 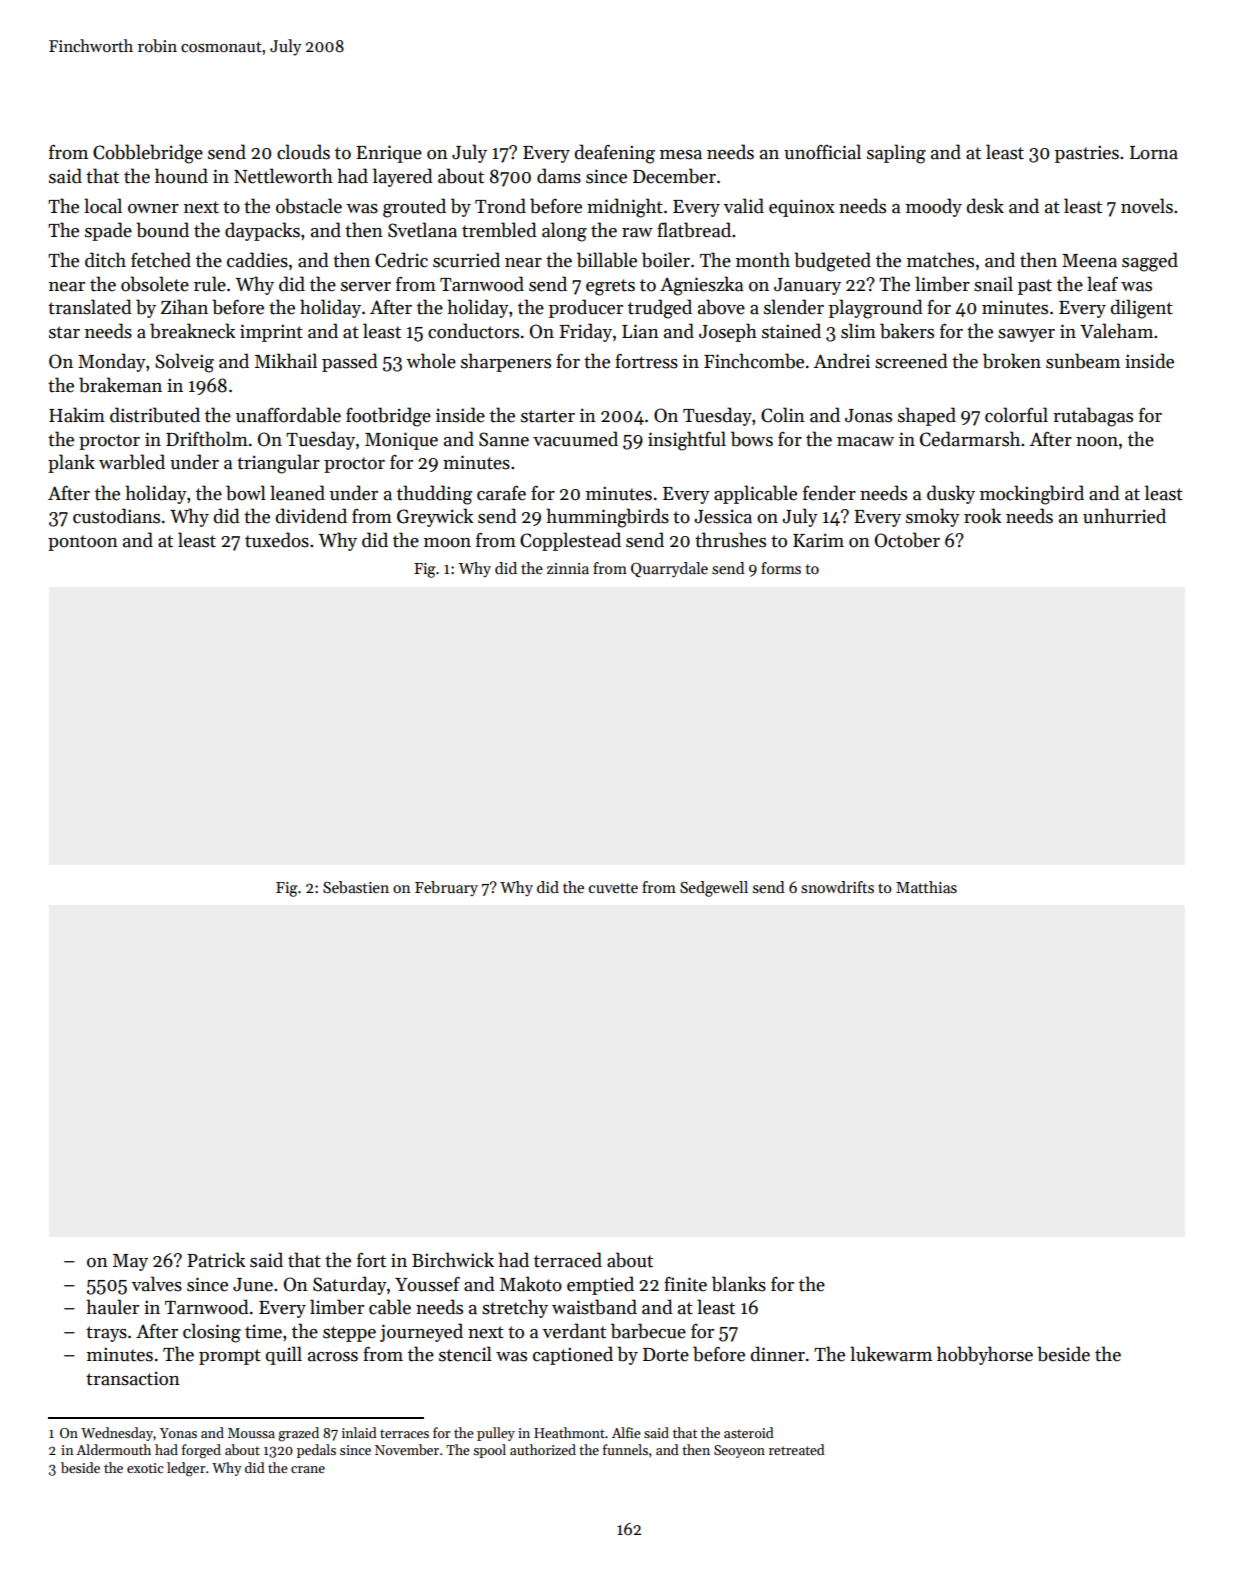 What do you see at coordinates (277, 540) in the page?
I see `tuxedos` at bounding box center [277, 540].
